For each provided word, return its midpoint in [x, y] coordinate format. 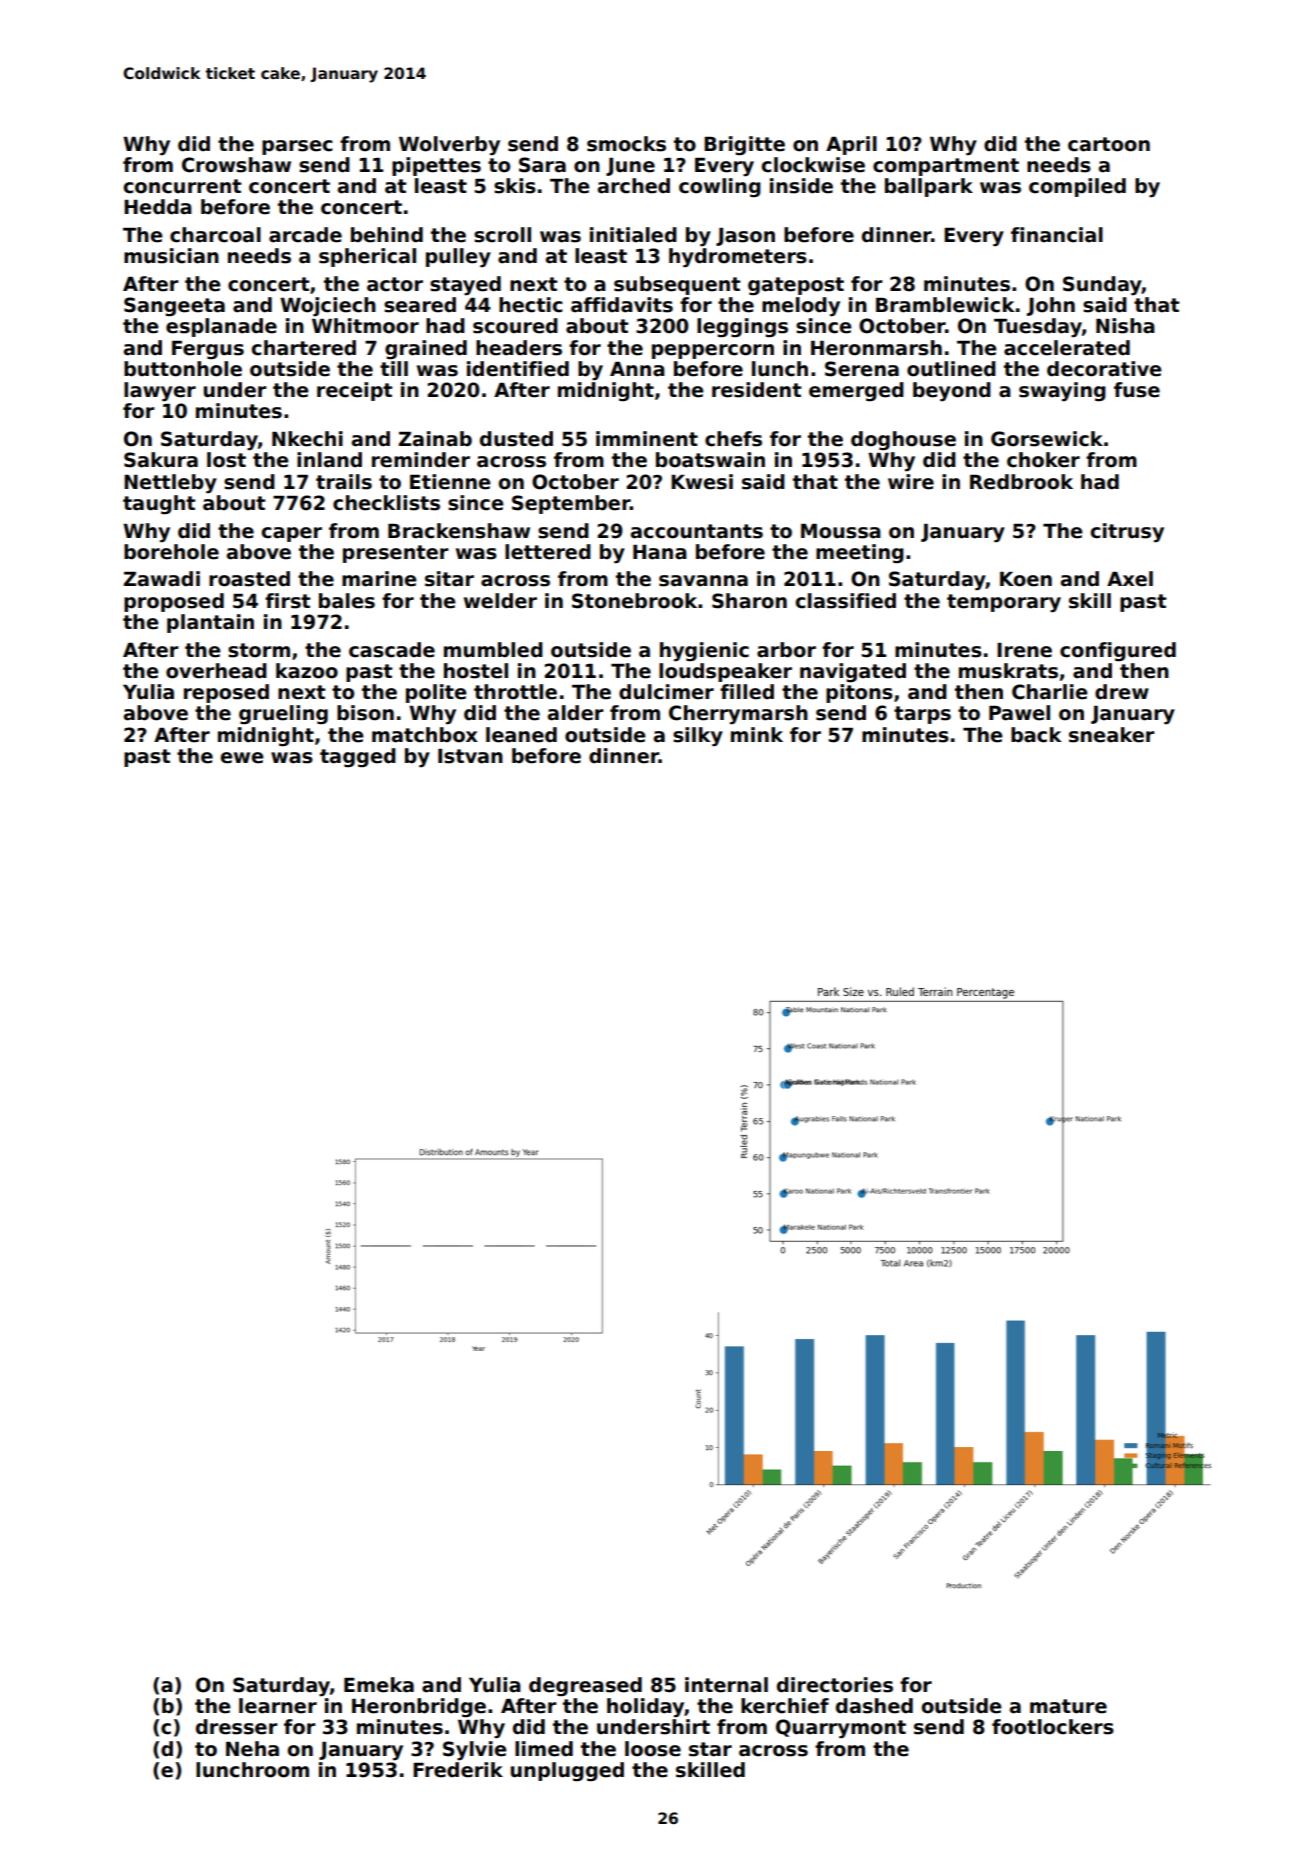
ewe [242, 758]
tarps [922, 715]
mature [1068, 1706]
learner [278, 1706]
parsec [297, 147]
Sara [542, 165]
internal [726, 1685]
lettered [548, 552]
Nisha [1125, 326]
